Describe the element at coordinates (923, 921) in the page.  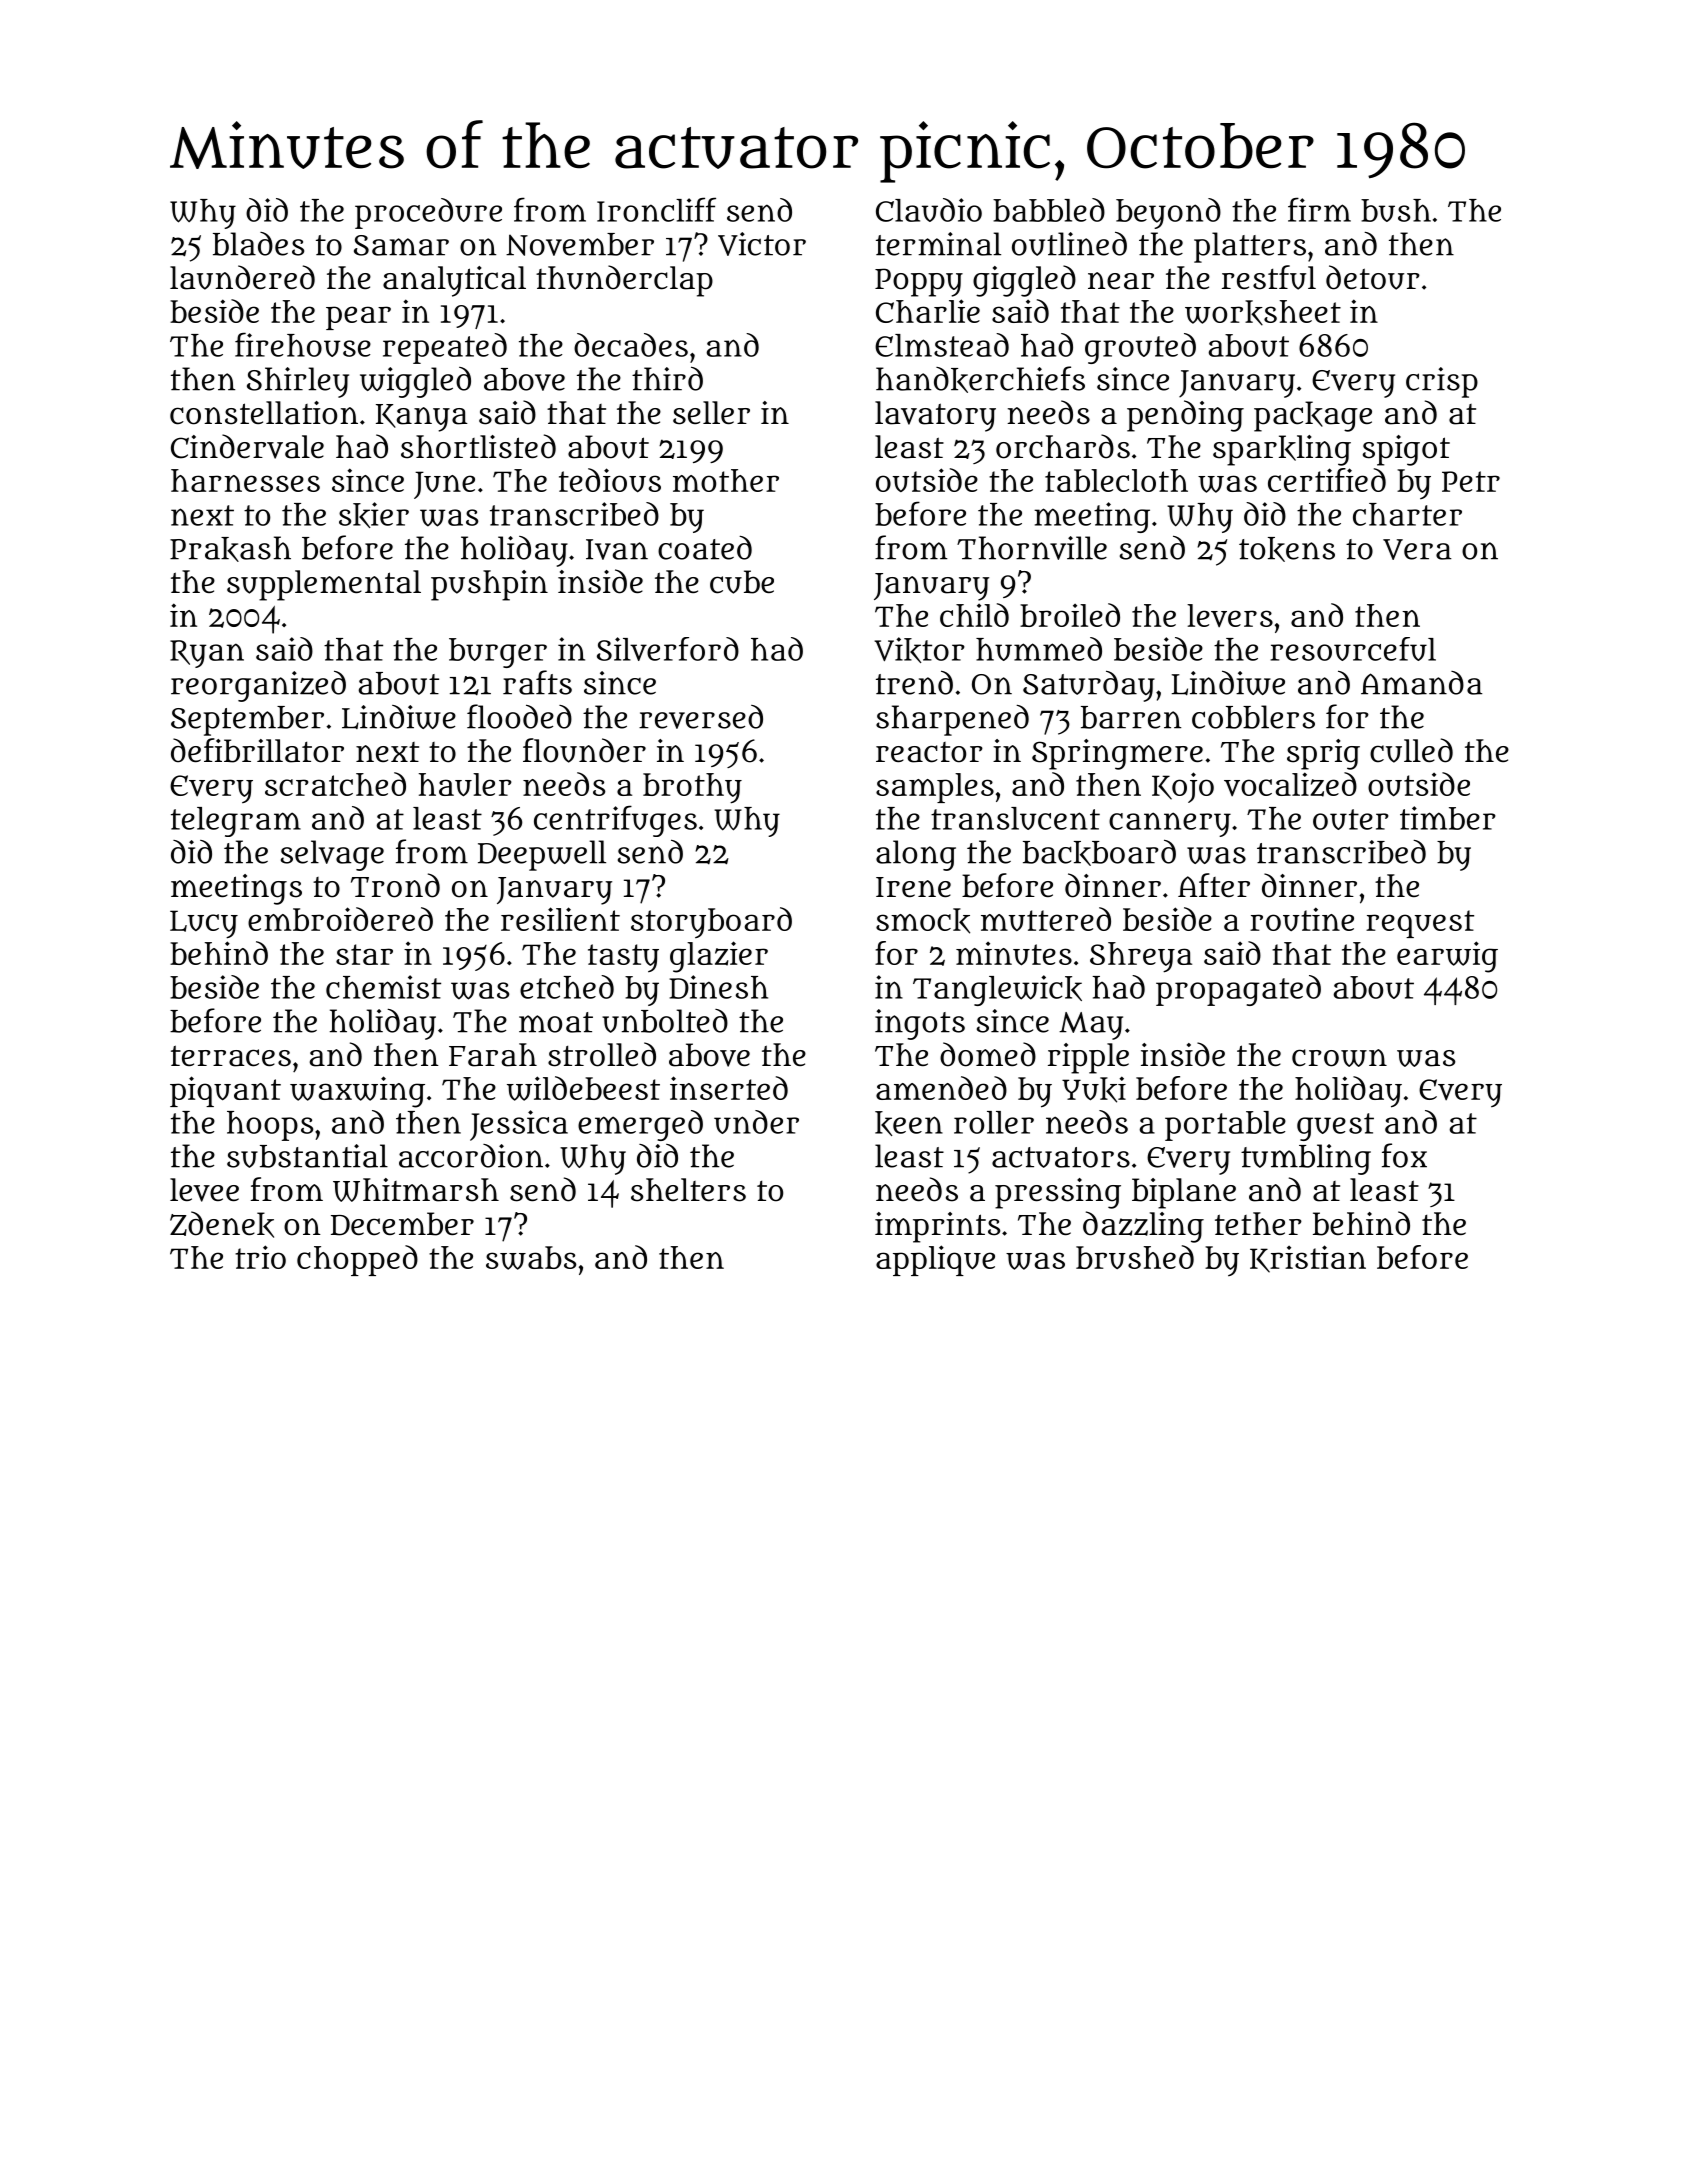
I see `smock` at that location.
